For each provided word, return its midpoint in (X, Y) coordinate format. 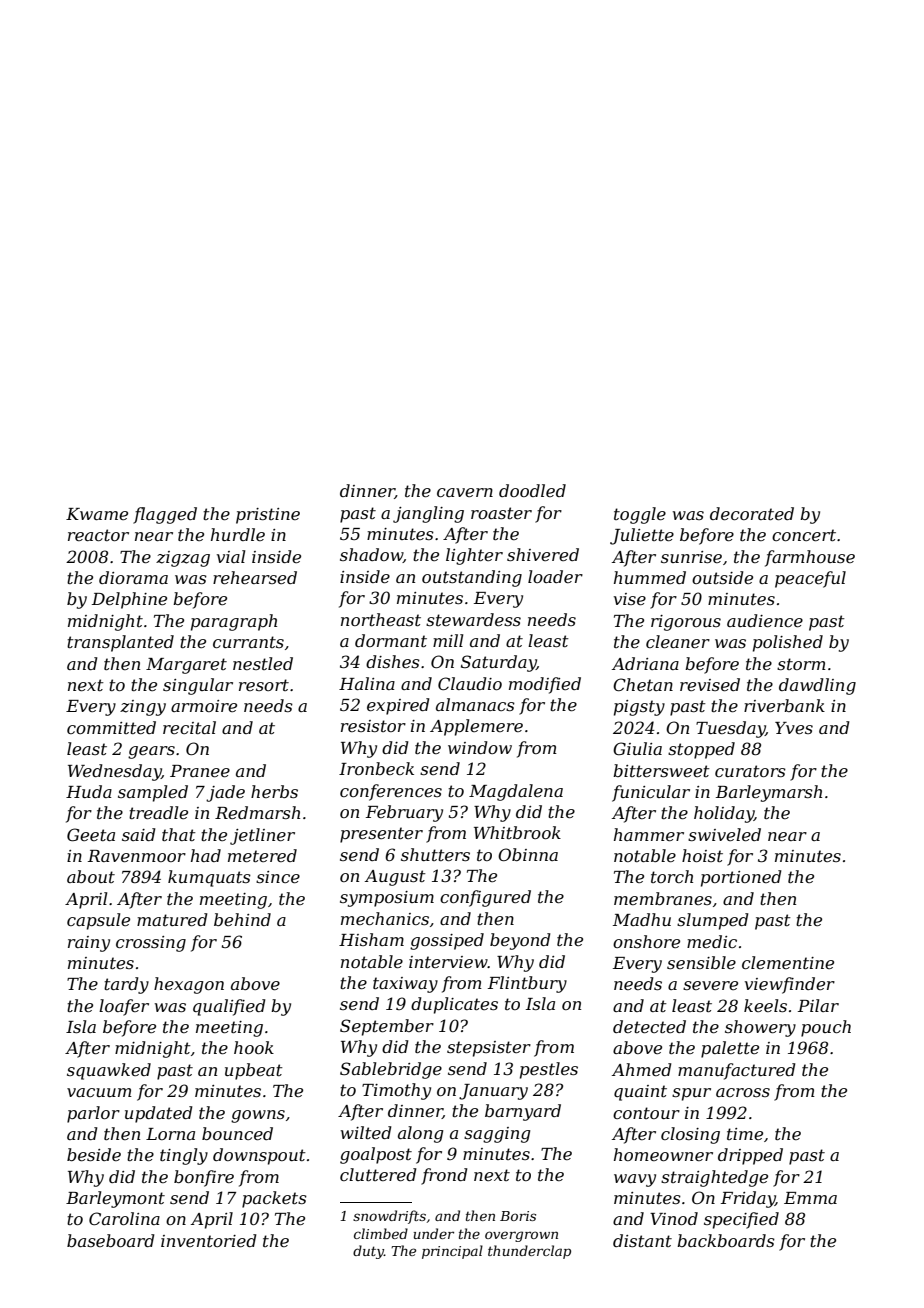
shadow (371, 555)
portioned (741, 878)
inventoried (208, 1240)
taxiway (405, 985)
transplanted (120, 643)
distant (642, 1240)
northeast (381, 619)
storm (801, 664)
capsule (98, 921)
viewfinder (790, 985)
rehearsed (255, 577)
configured (485, 898)
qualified (229, 1007)
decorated (752, 513)
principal (452, 1252)
